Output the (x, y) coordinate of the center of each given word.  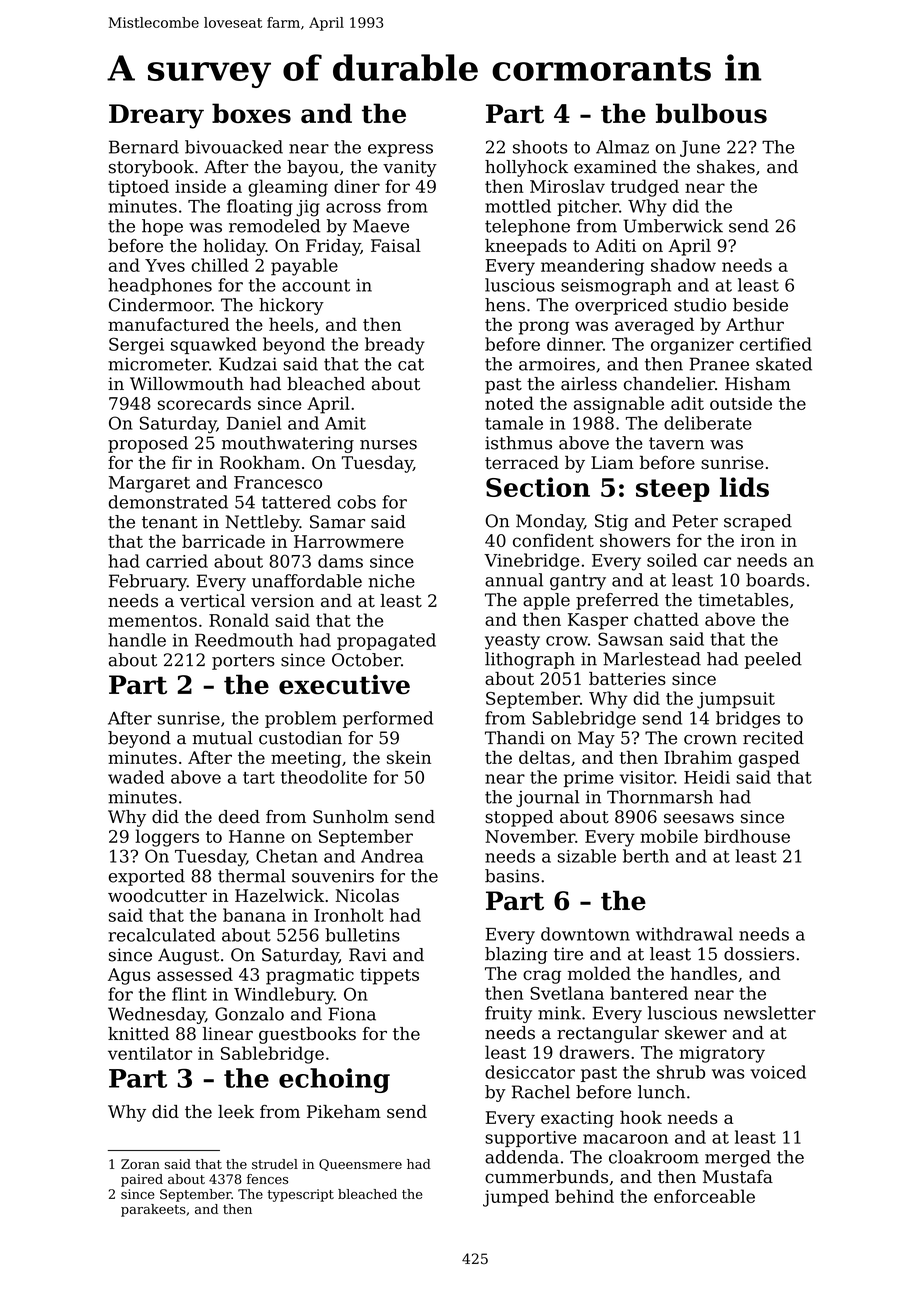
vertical (212, 601)
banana (254, 915)
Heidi (707, 777)
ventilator (150, 1053)
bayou (313, 168)
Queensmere (360, 1165)
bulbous (711, 113)
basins (512, 876)
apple (546, 601)
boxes (251, 113)
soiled (672, 560)
